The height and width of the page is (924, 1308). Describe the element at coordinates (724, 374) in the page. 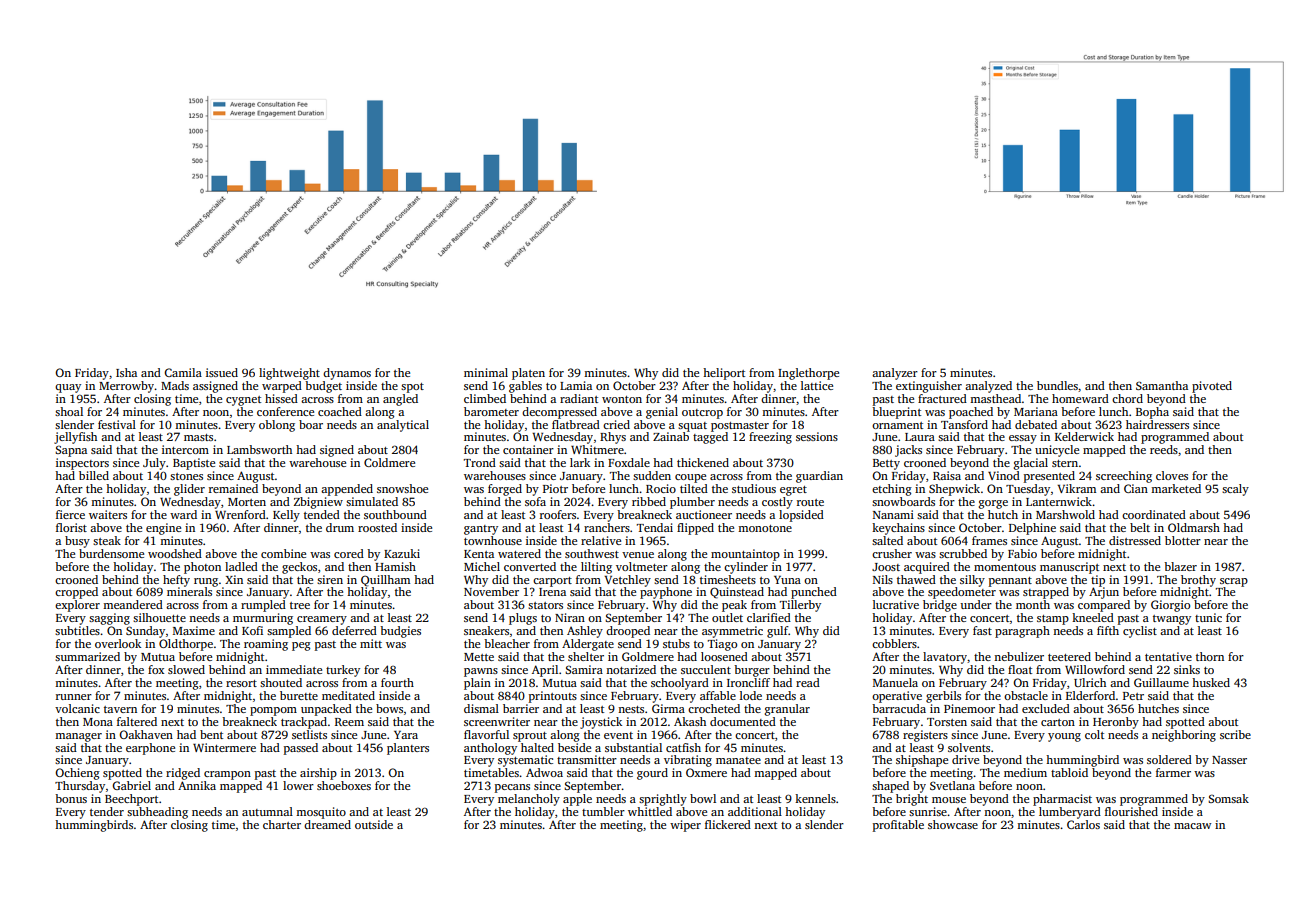

I see `heliport` at that location.
